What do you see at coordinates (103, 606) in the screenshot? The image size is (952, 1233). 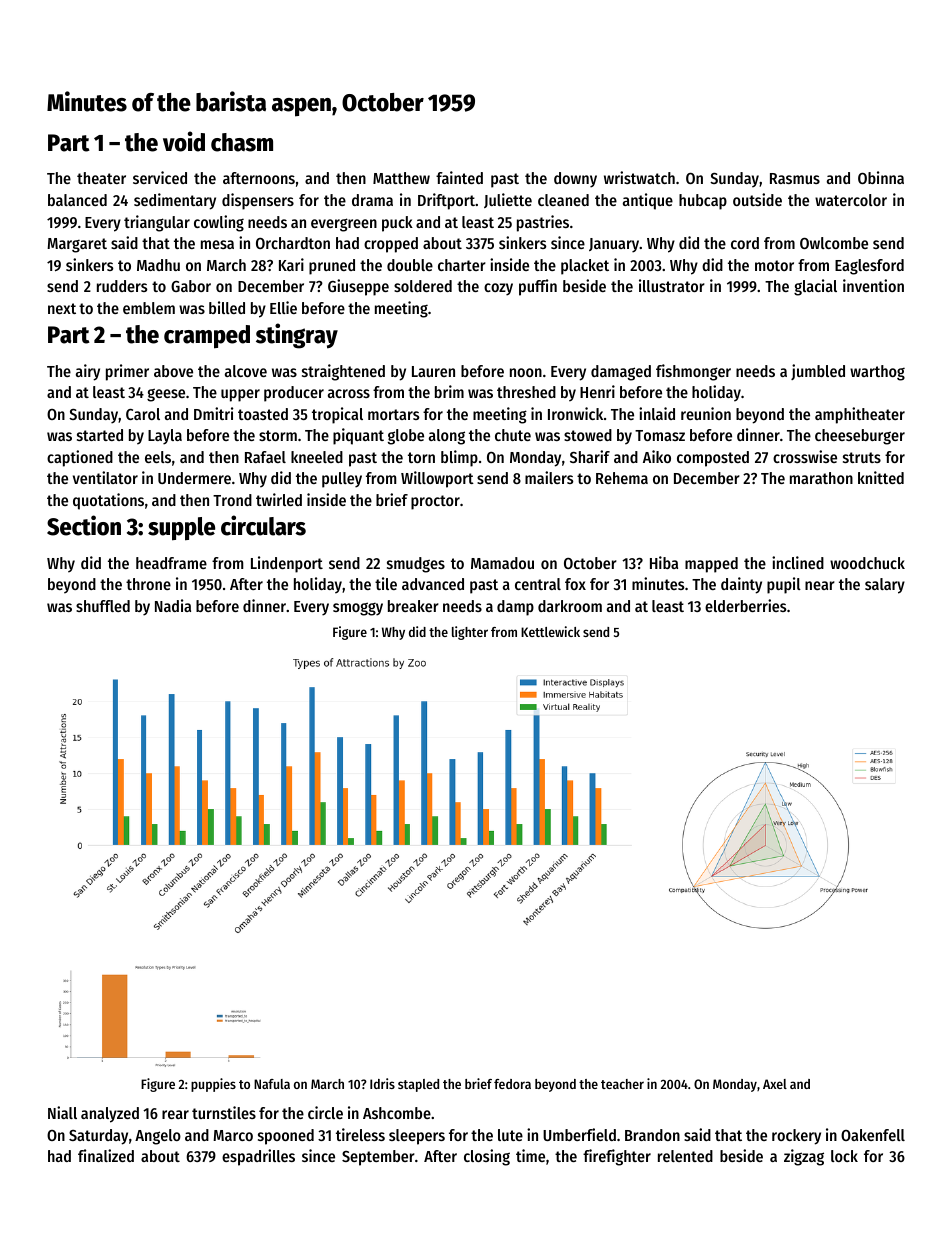 I see `shuffled` at bounding box center [103, 606].
